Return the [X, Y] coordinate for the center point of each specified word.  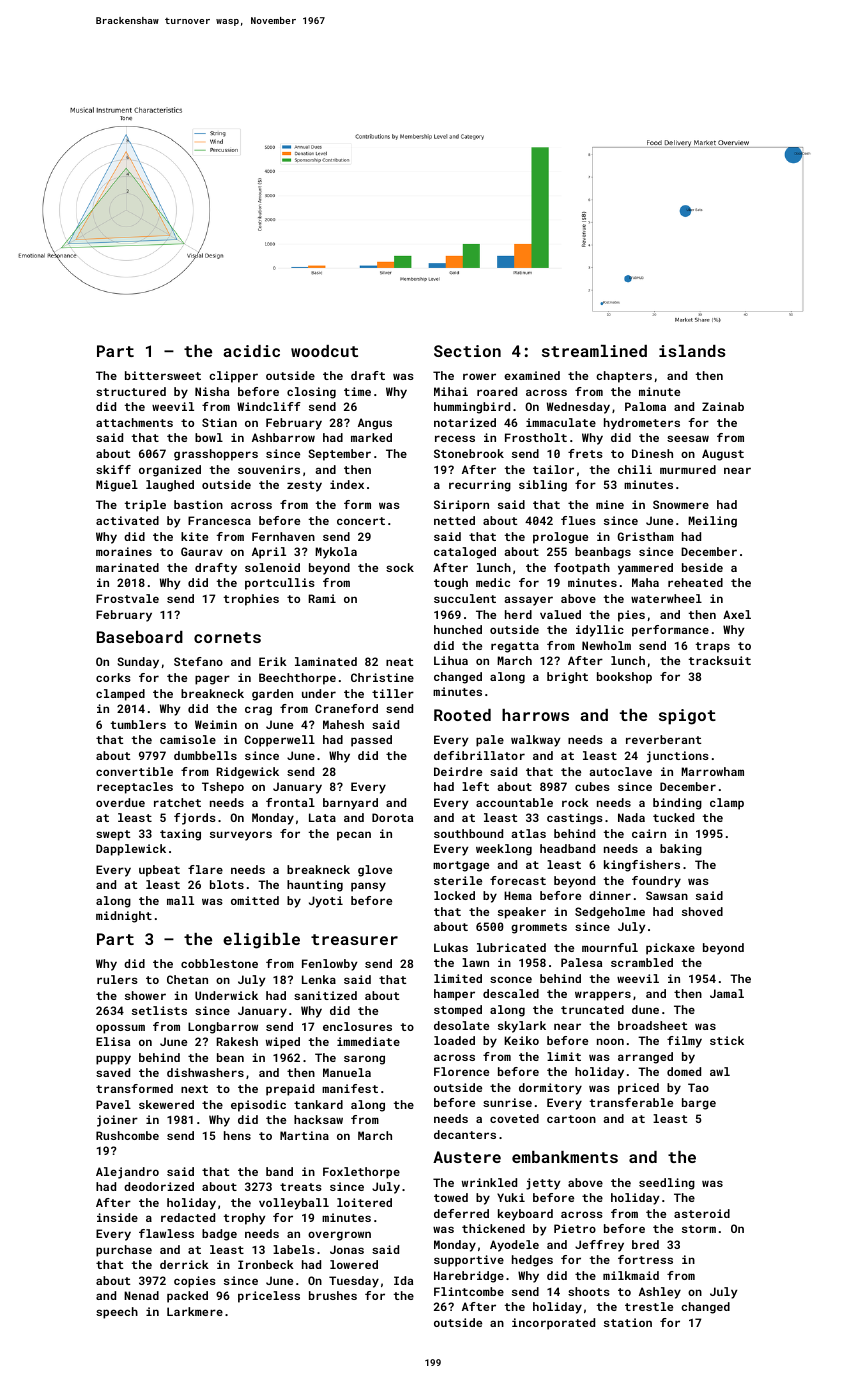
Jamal [727, 993]
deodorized [159, 1186]
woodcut [324, 351]
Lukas [451, 947]
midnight [124, 917]
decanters [465, 1134]
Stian [219, 422]
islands [692, 351]
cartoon [571, 1119]
